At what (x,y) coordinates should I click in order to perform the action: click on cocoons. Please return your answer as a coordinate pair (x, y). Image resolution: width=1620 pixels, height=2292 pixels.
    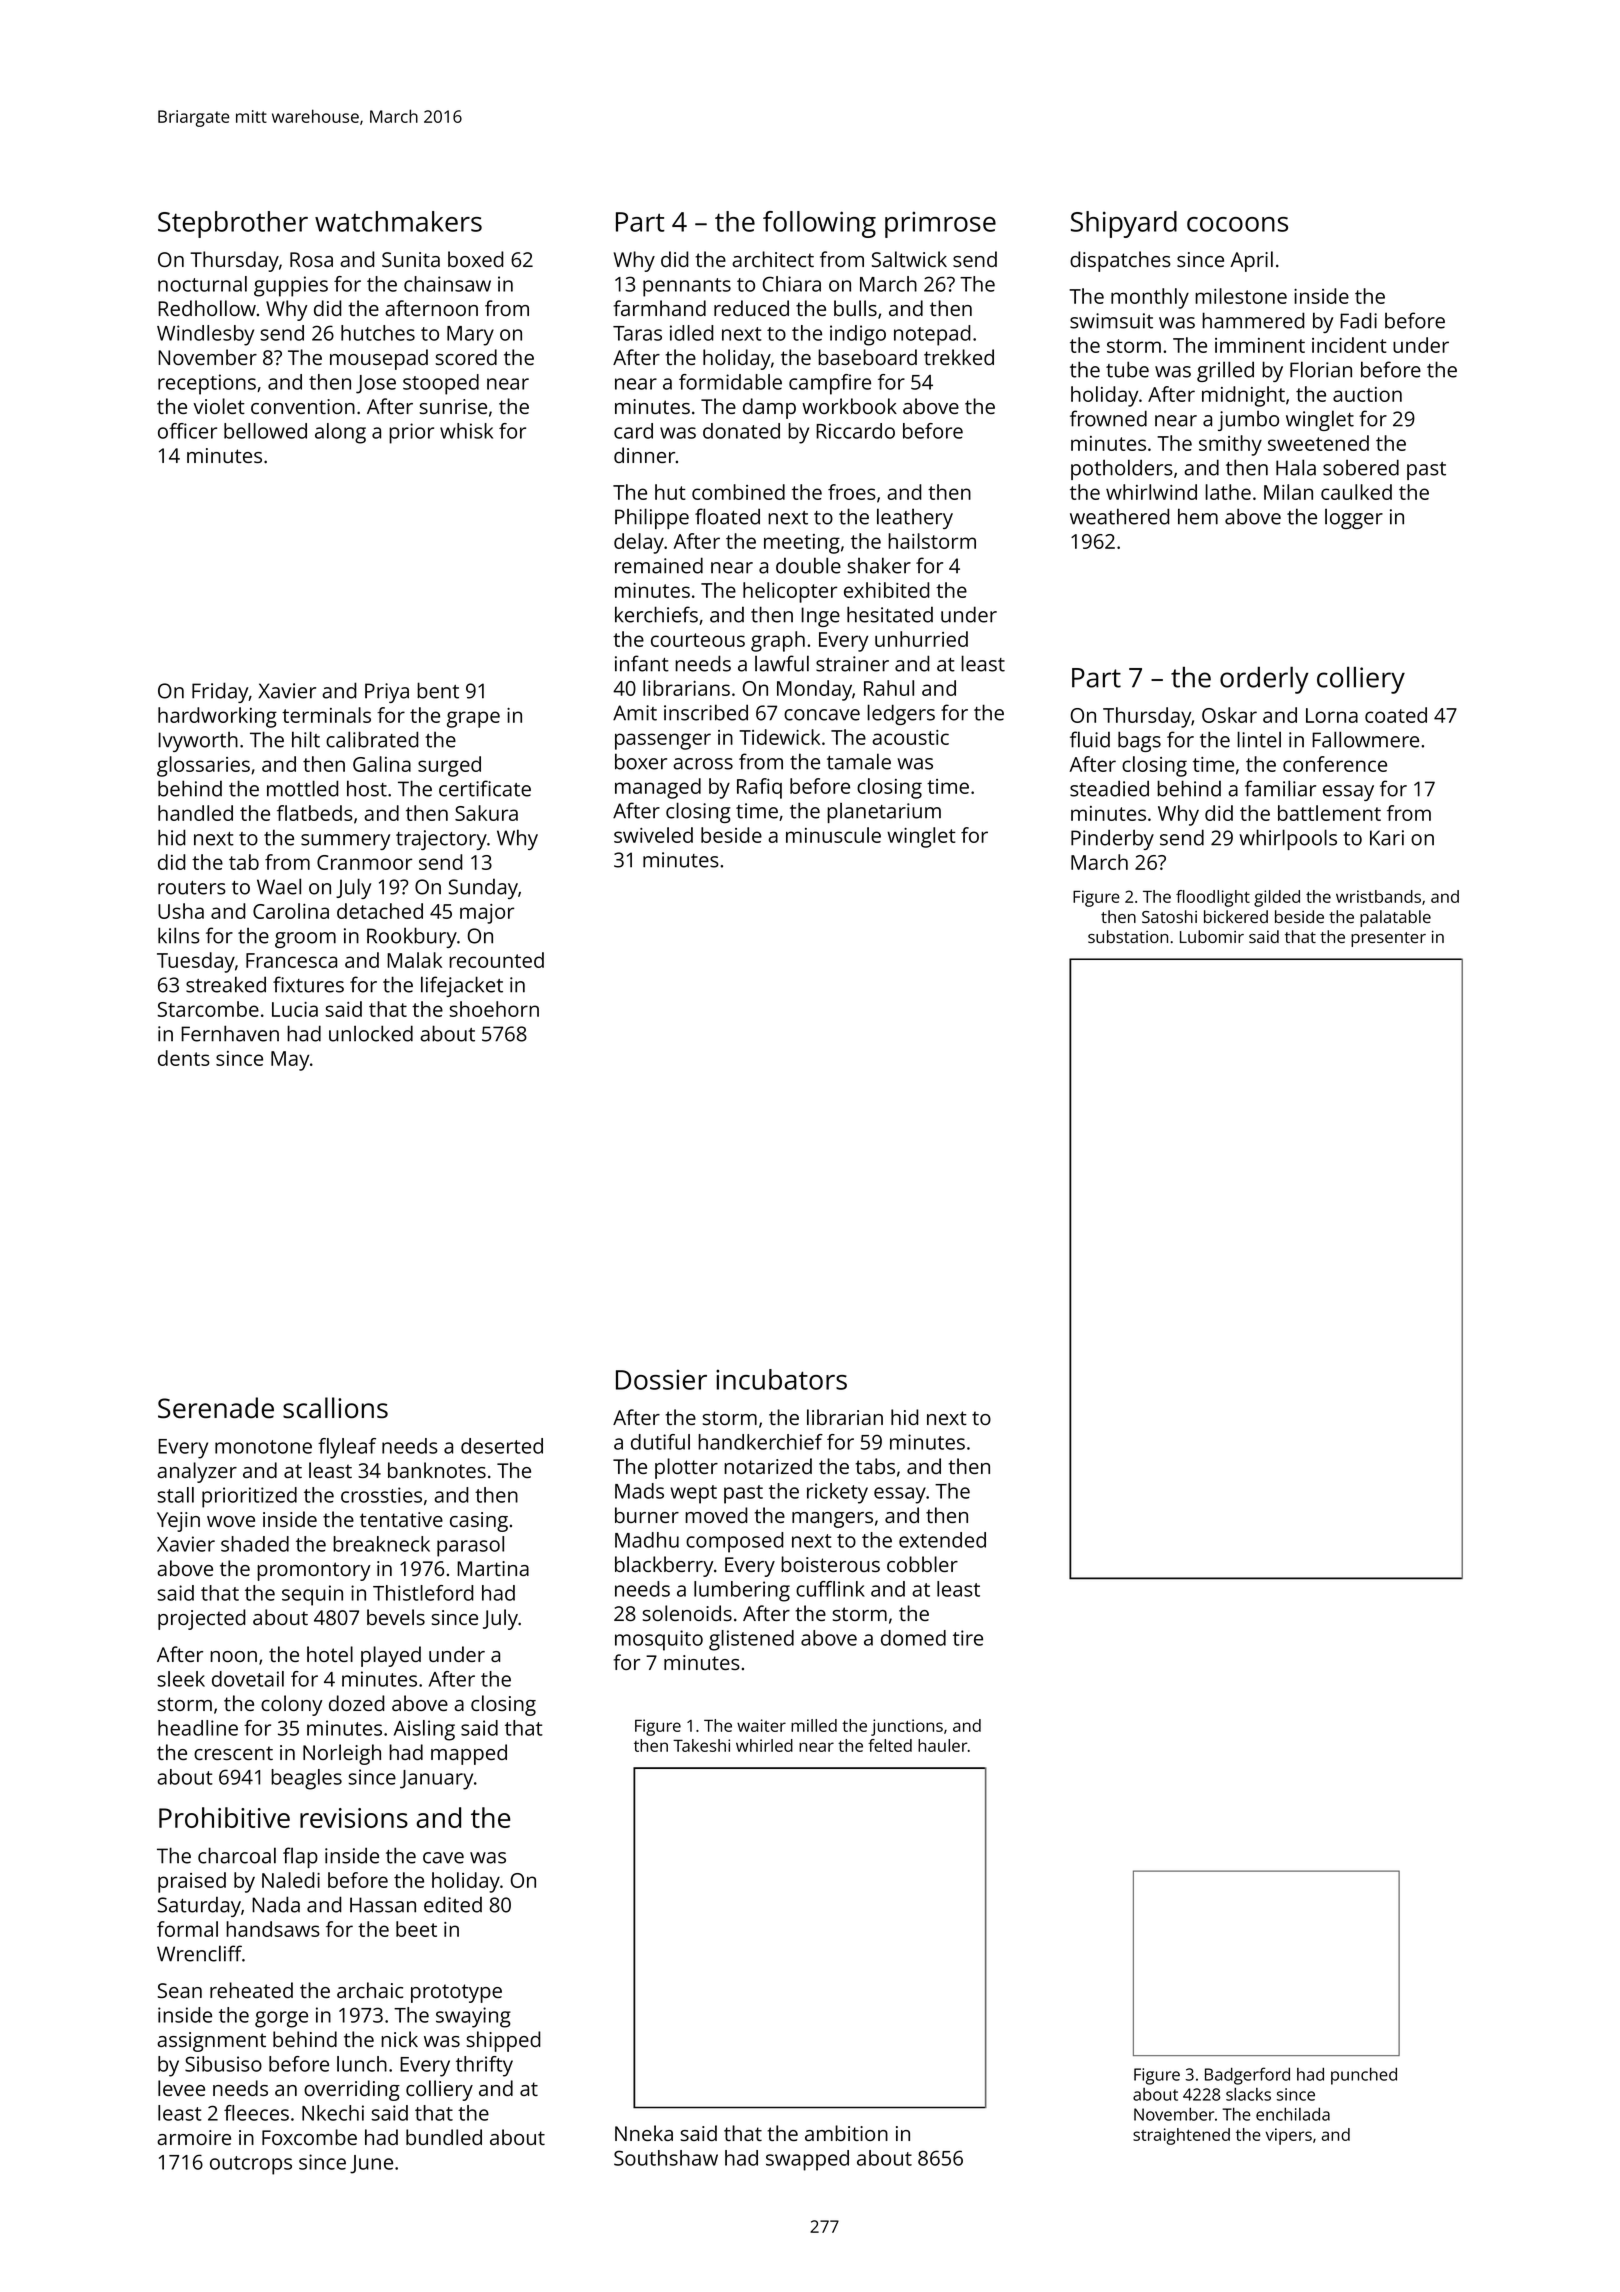
    Looking at the image, I should click on (1237, 224).
